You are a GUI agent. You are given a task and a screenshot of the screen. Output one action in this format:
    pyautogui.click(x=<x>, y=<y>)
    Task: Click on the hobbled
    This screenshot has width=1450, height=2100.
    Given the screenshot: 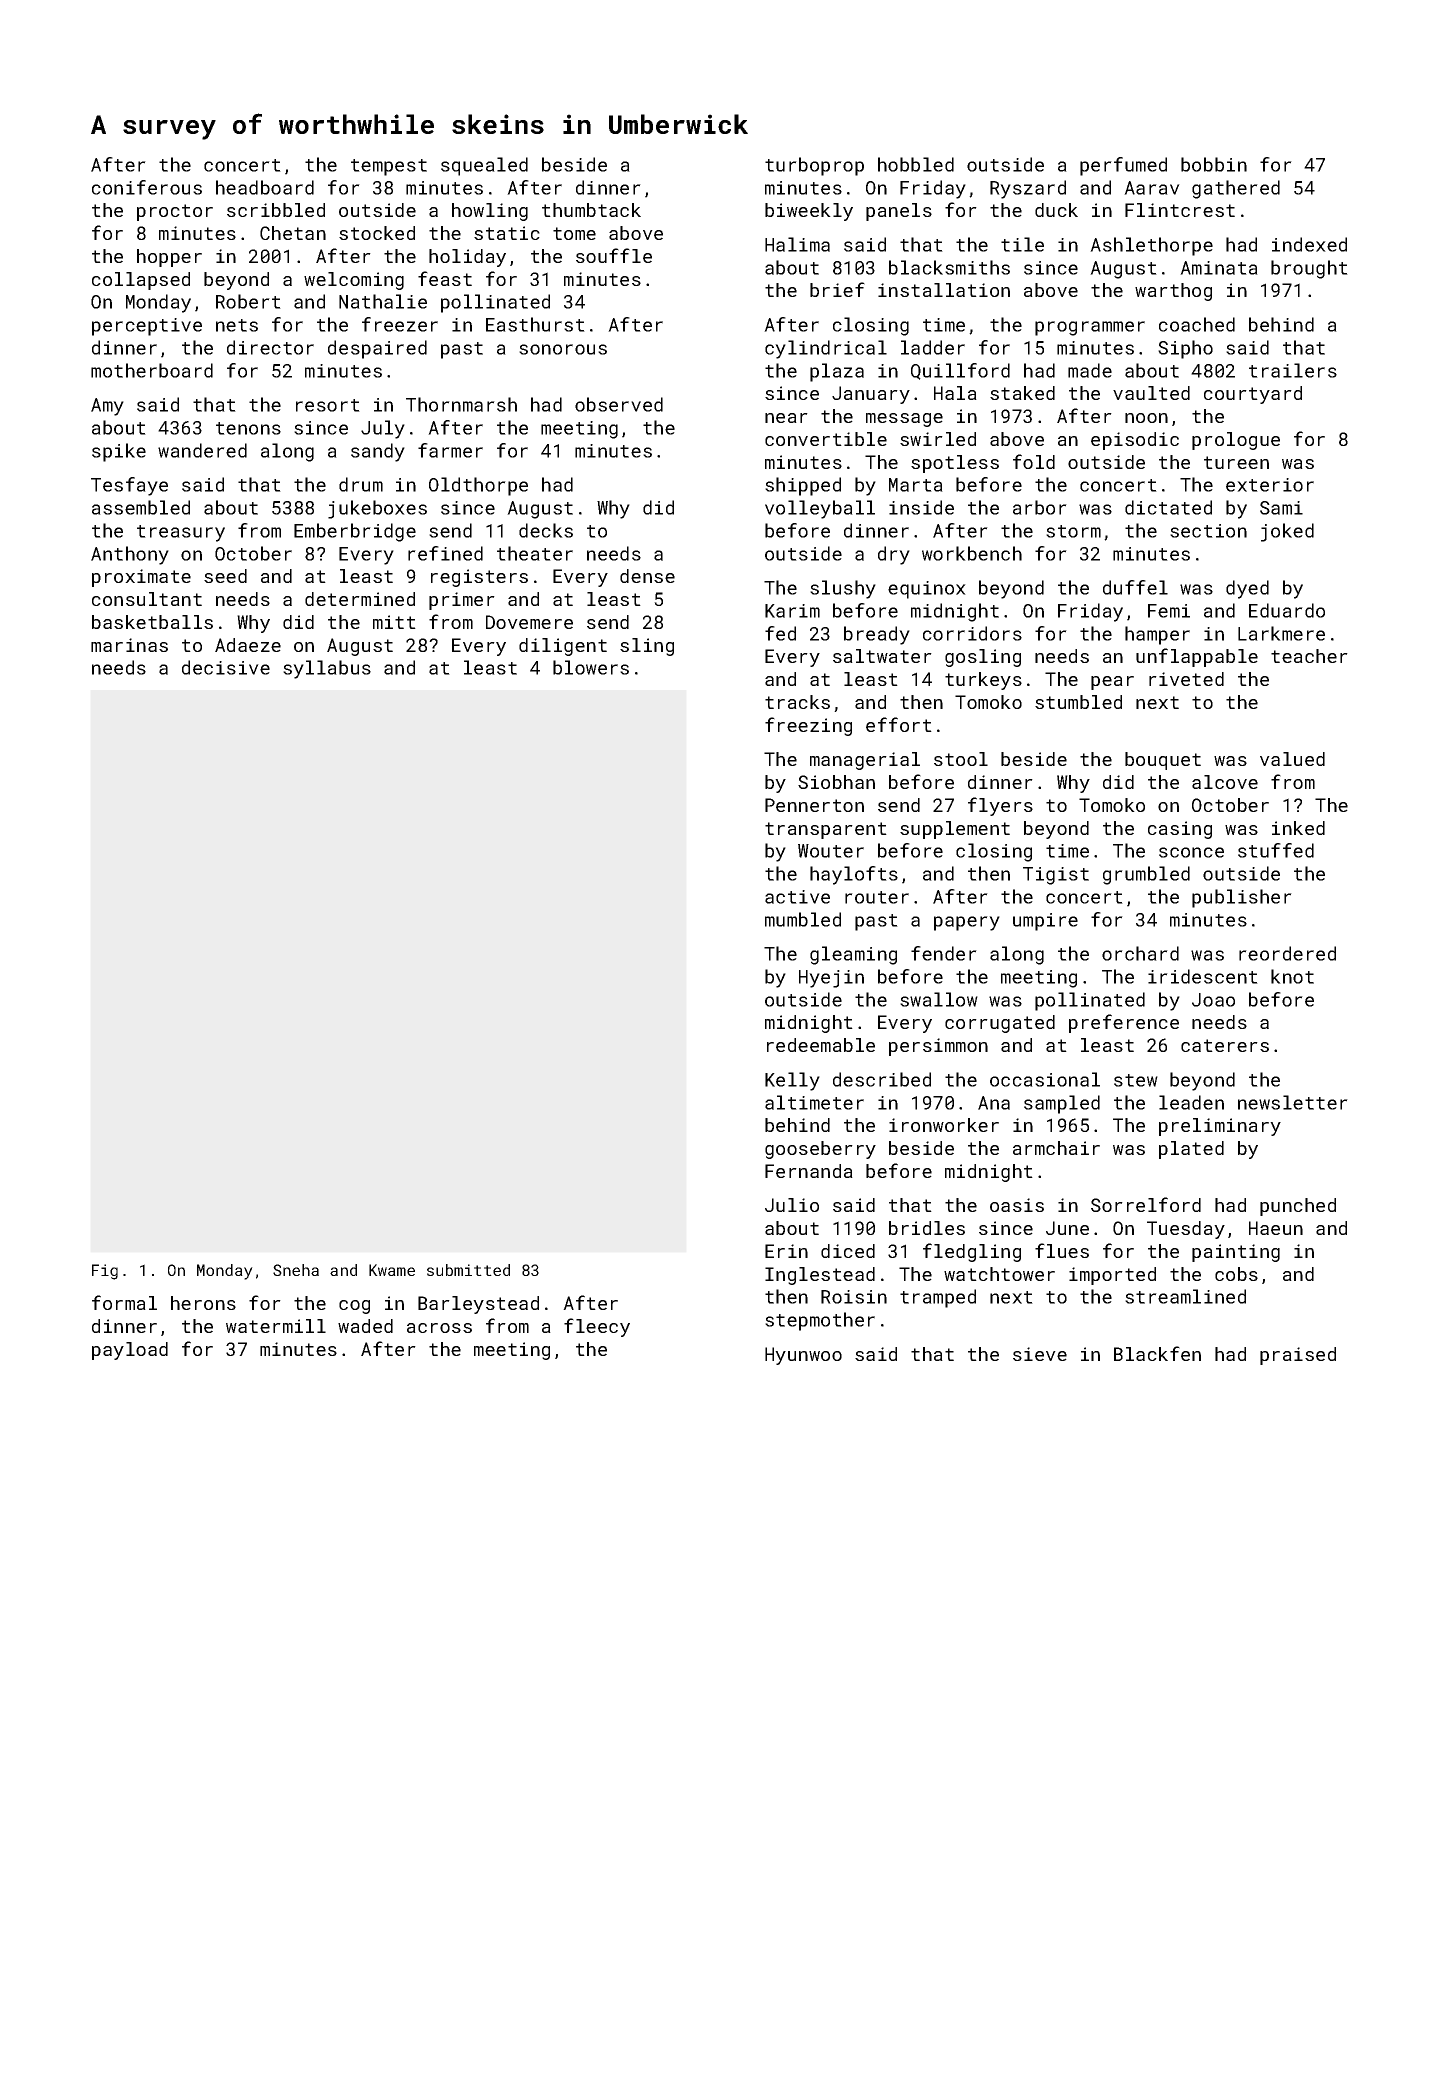 What is the action you would take?
    pyautogui.click(x=916, y=164)
